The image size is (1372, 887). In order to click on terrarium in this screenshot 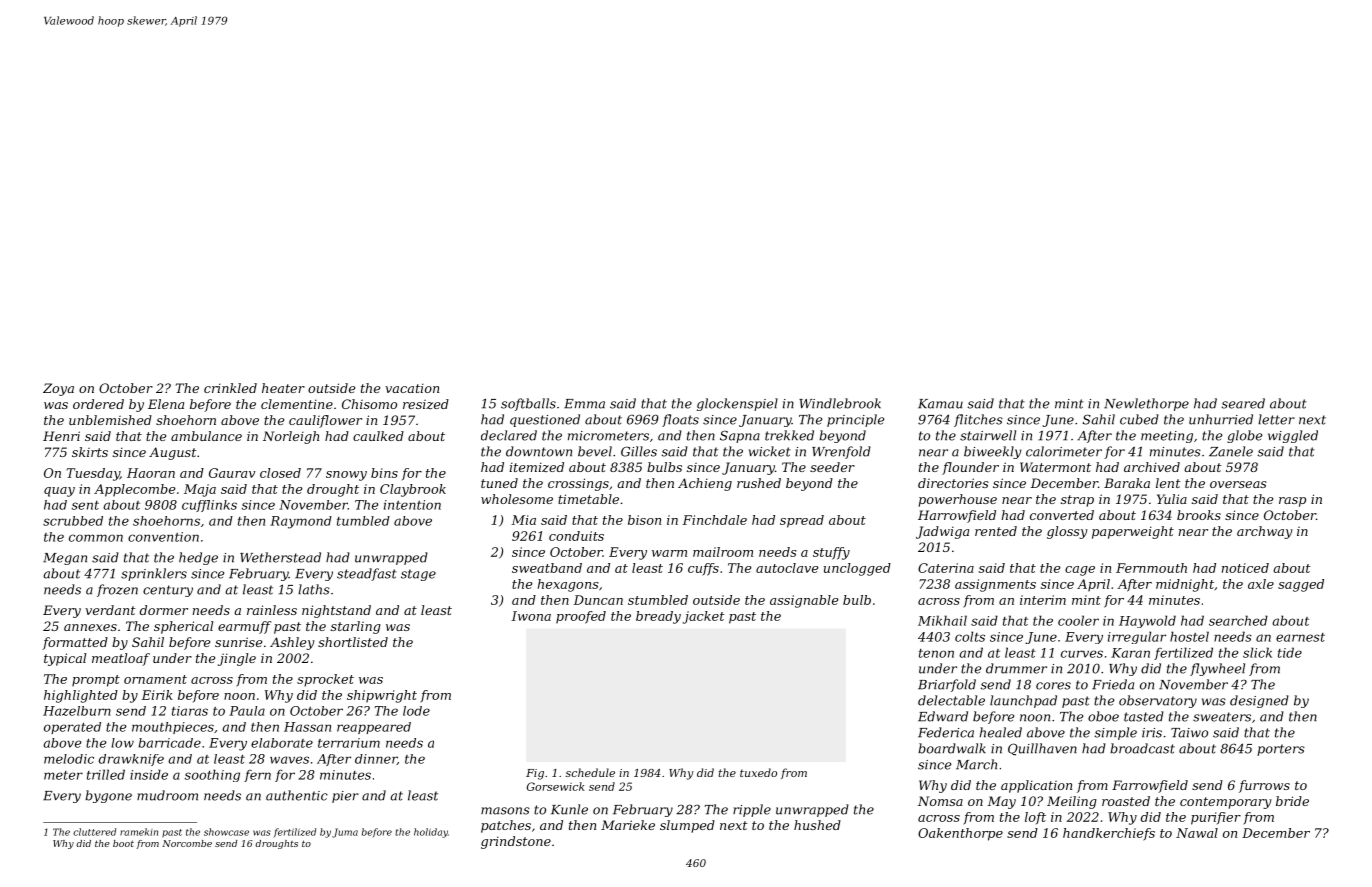, I will do `click(349, 743)`.
